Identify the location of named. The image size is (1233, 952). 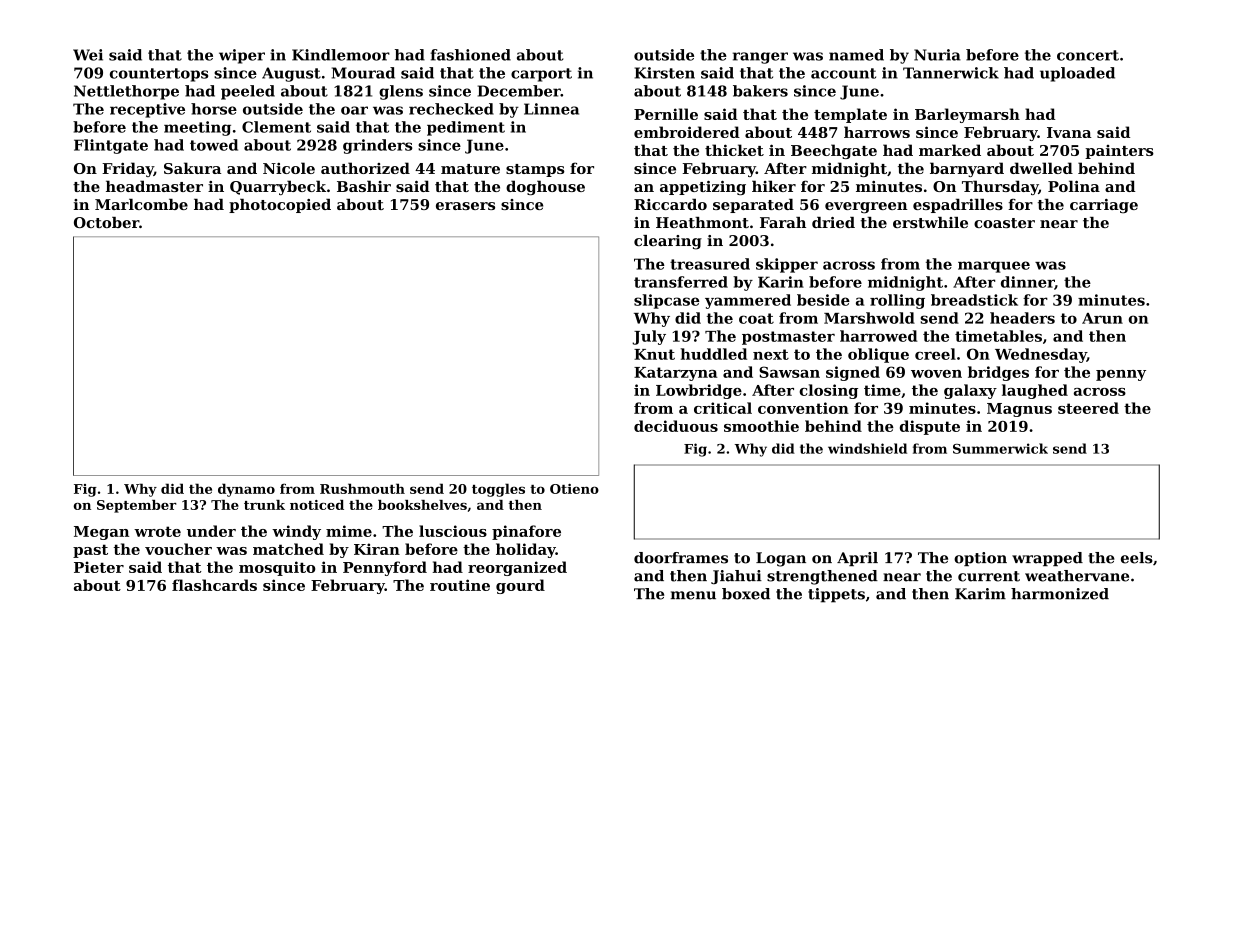
(856, 55).
